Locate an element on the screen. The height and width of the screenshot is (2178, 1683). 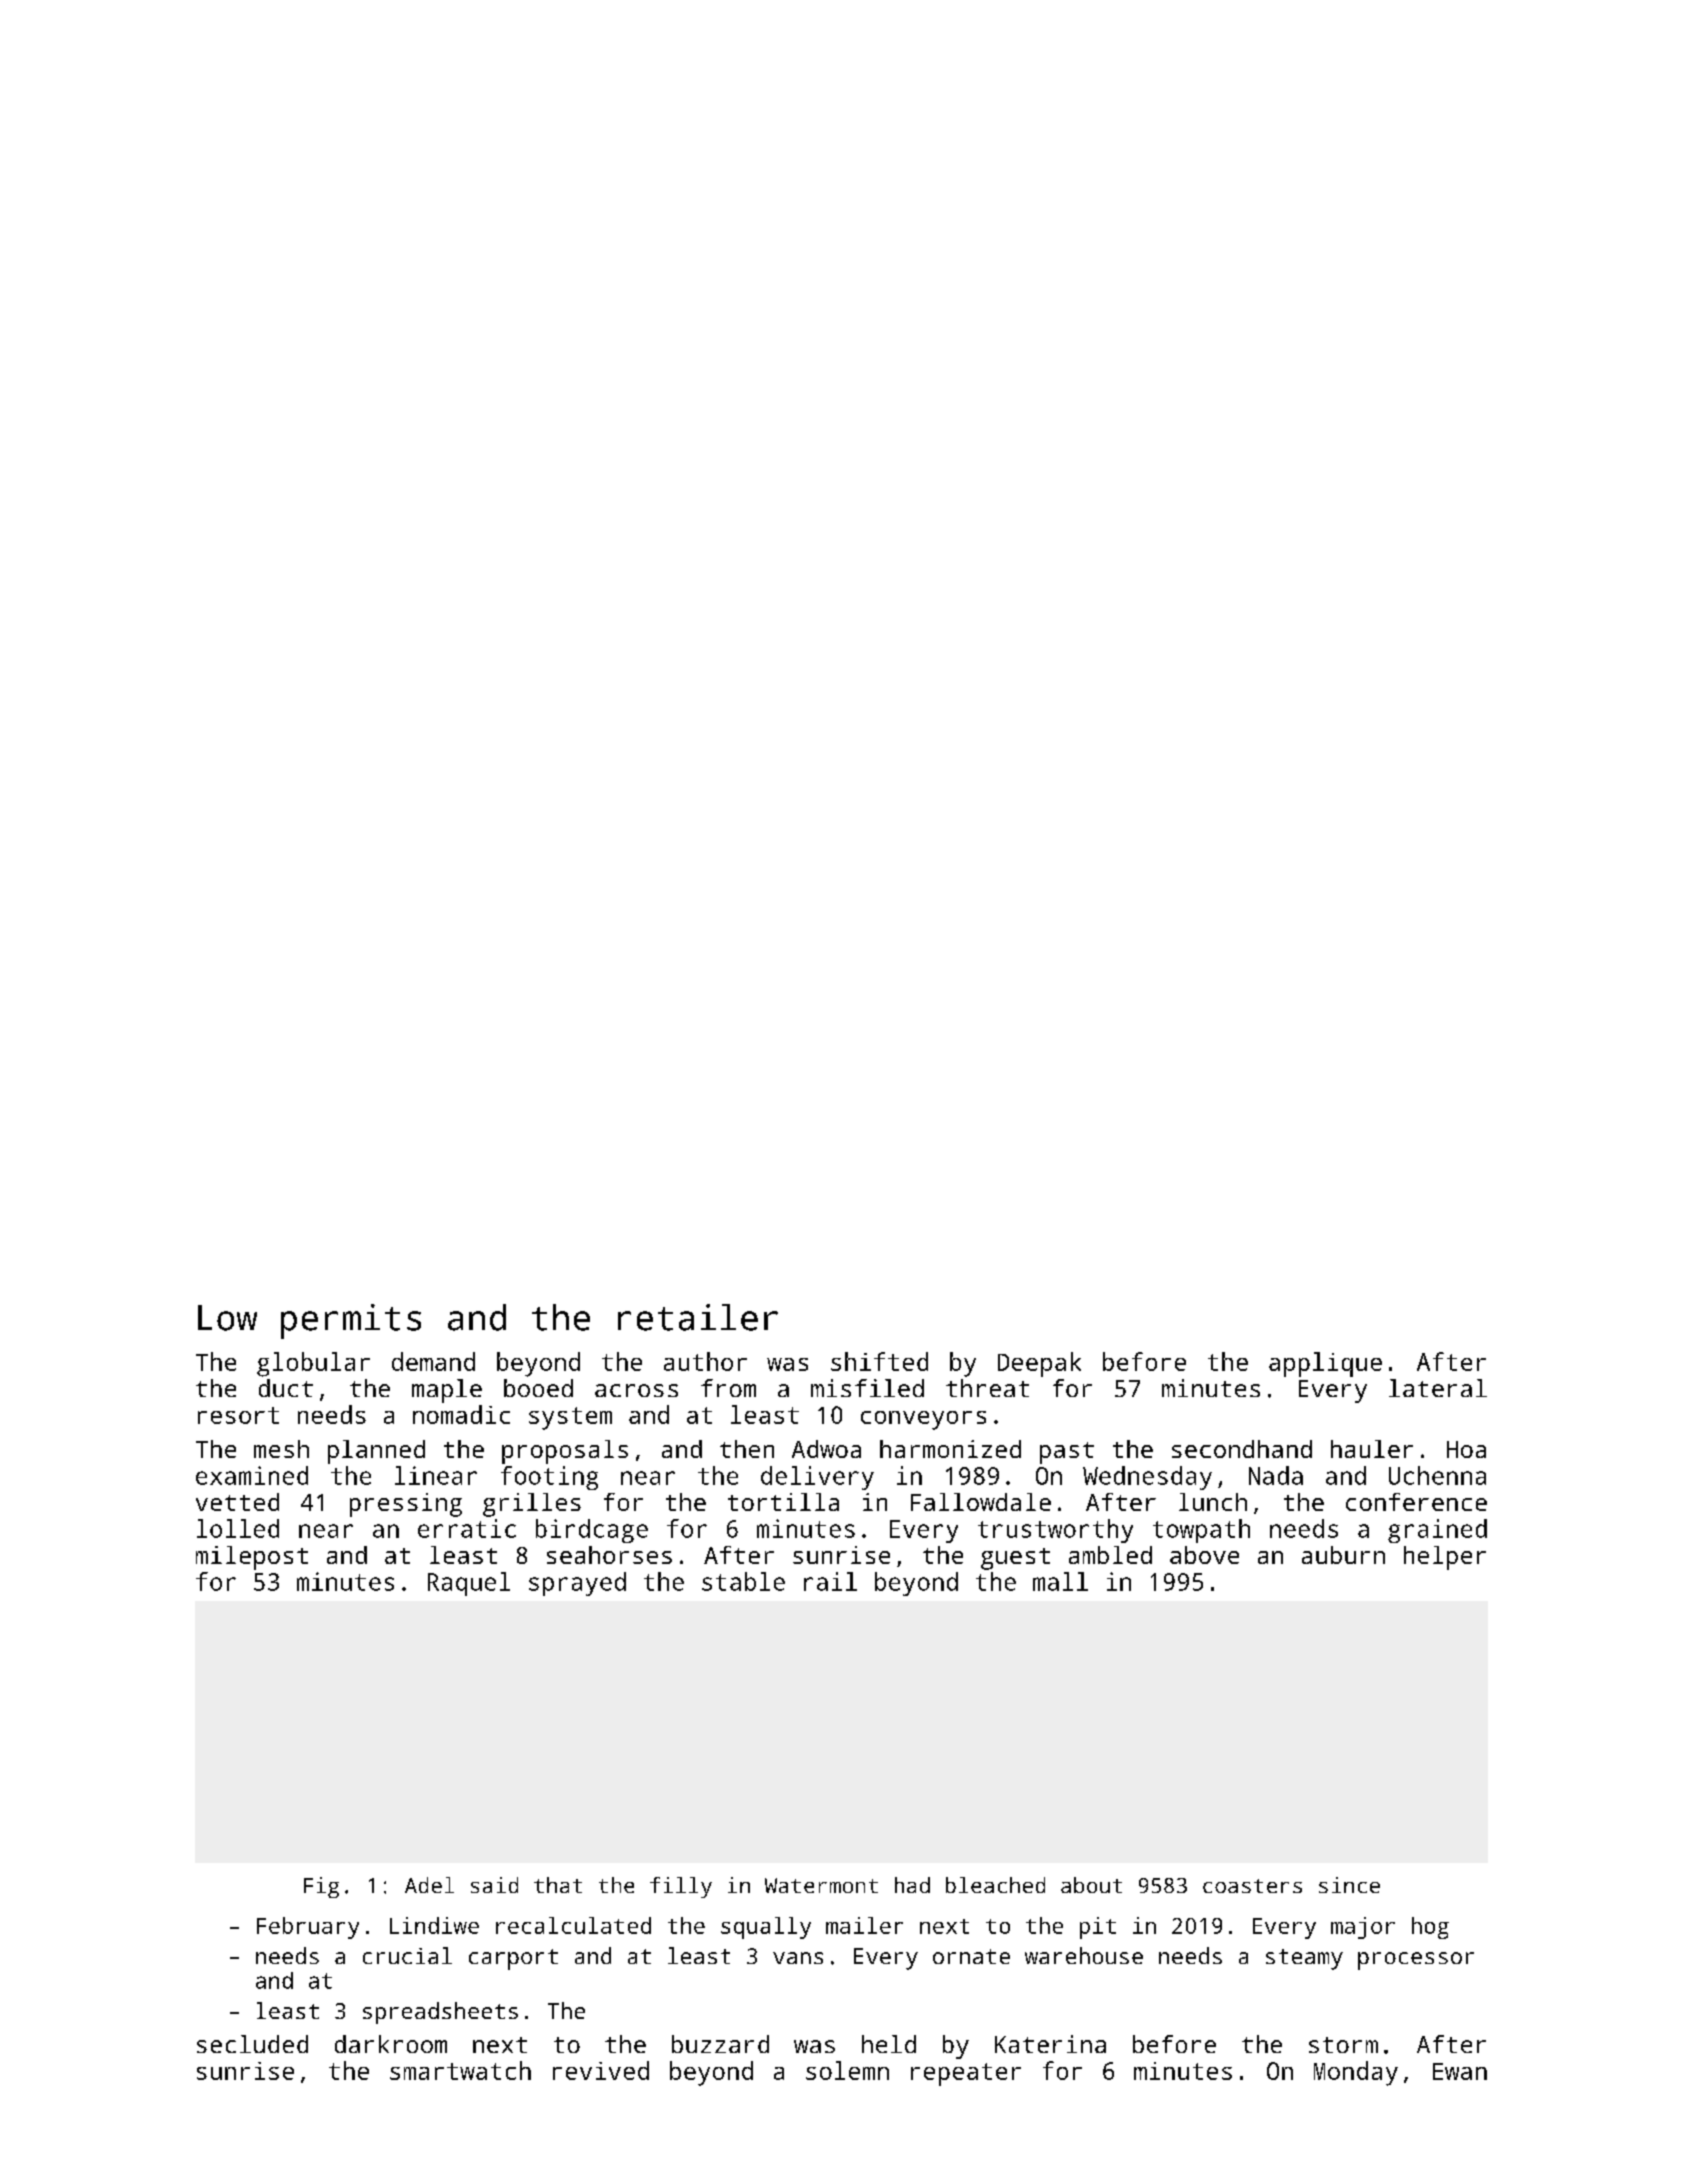
rail is located at coordinates (830, 1581).
